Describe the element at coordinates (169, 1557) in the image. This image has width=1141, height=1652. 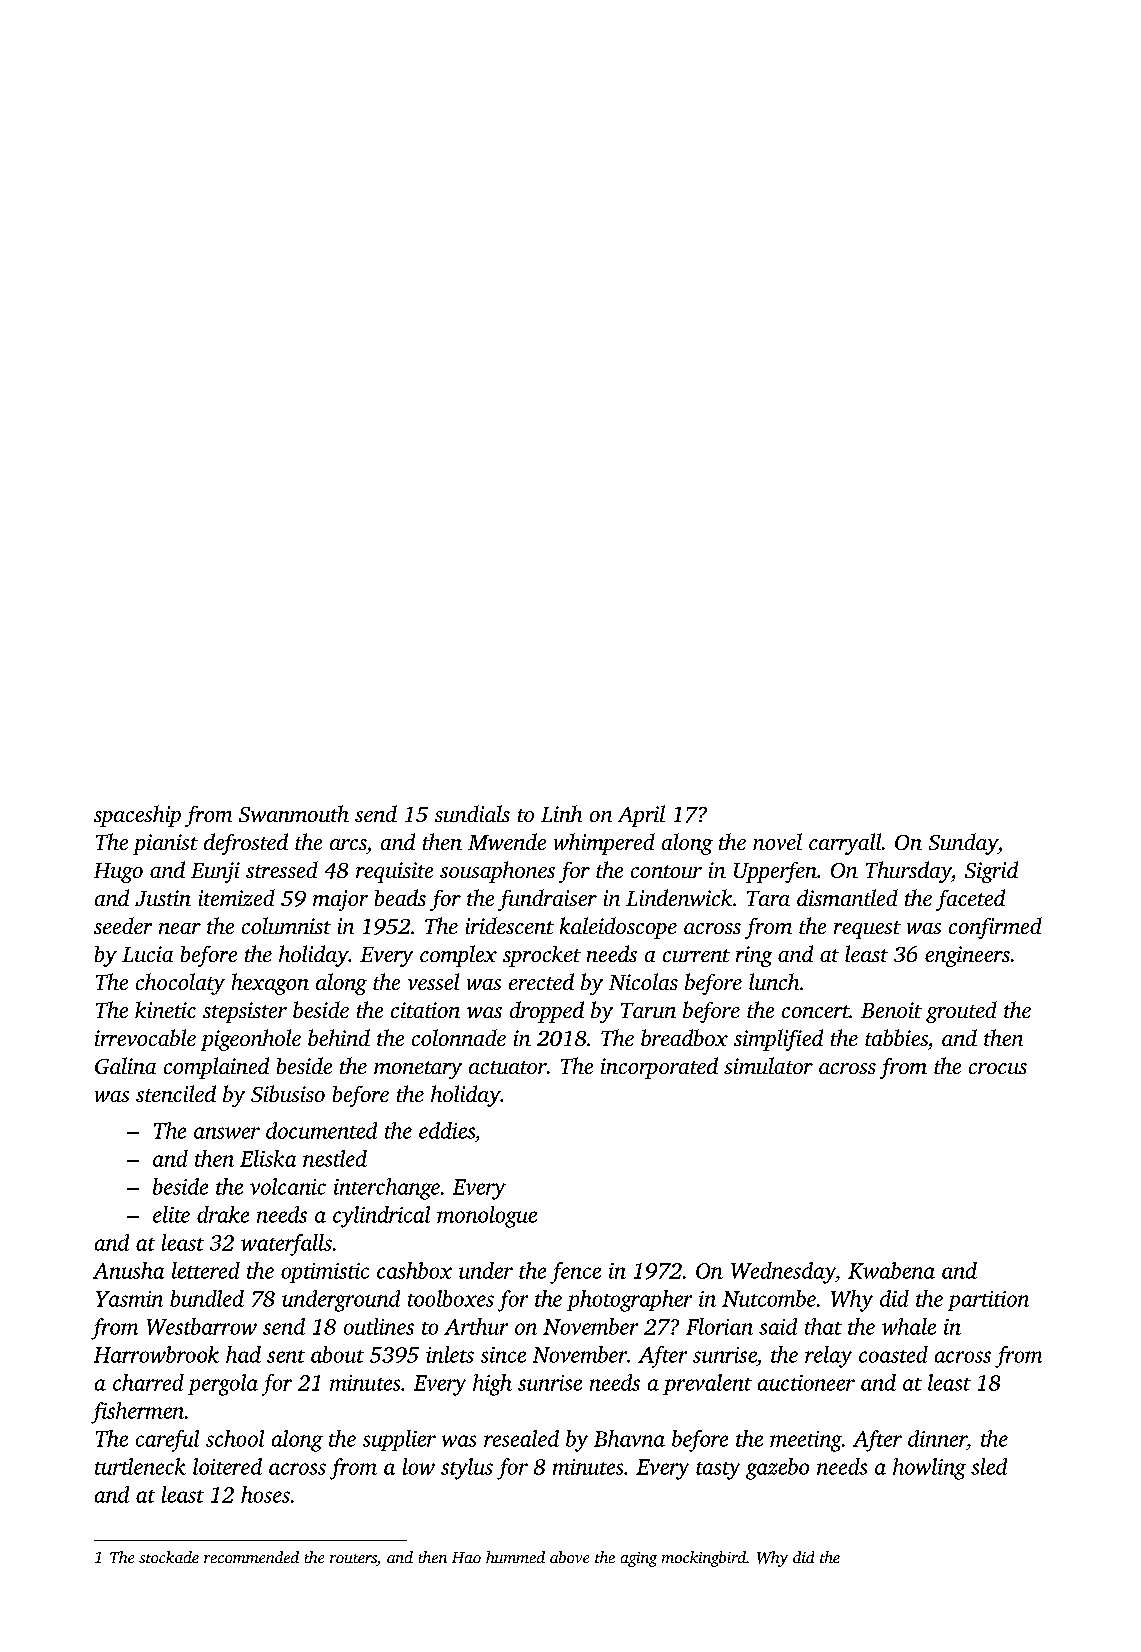
I see `stockade` at that location.
